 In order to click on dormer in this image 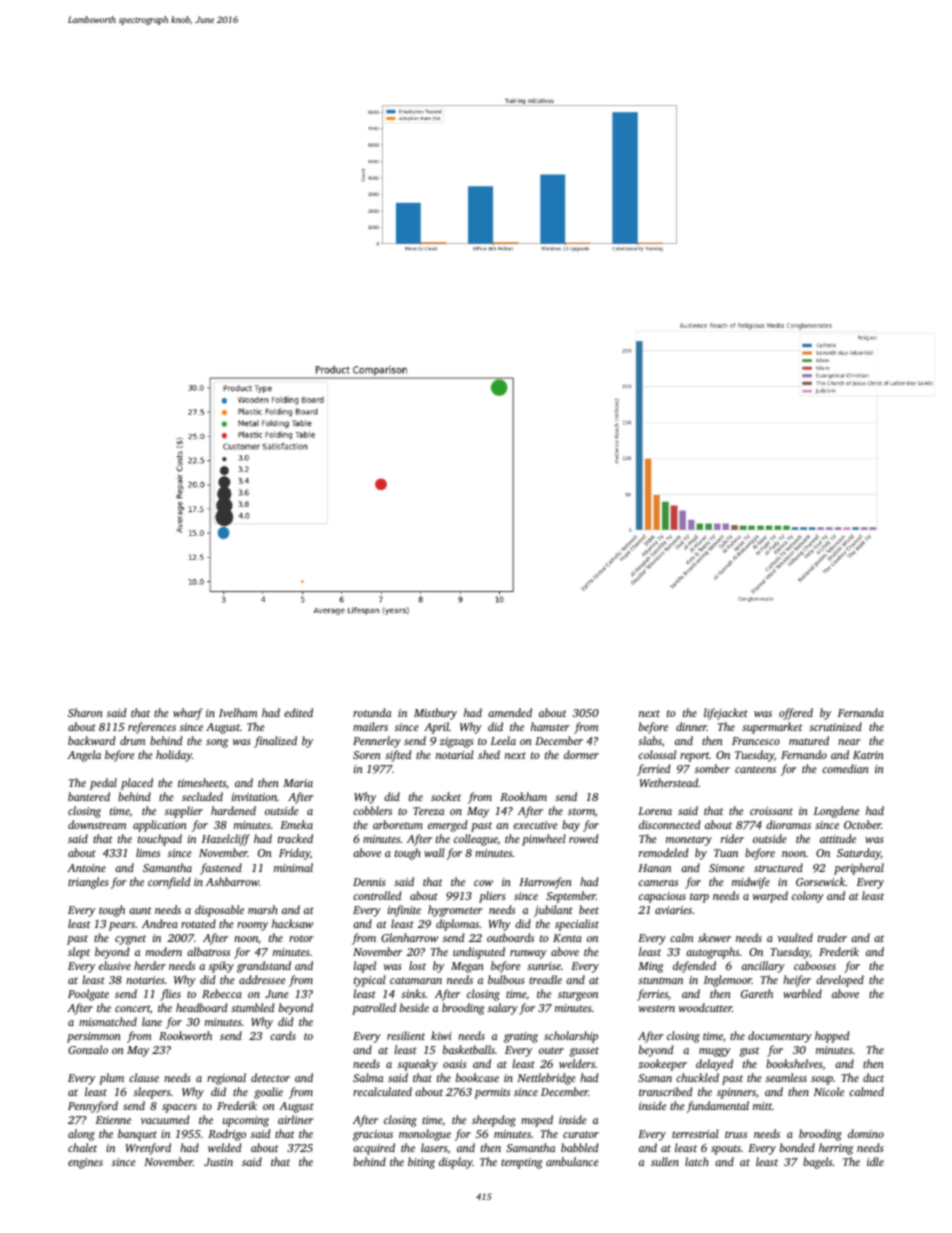, I will do `click(581, 754)`.
